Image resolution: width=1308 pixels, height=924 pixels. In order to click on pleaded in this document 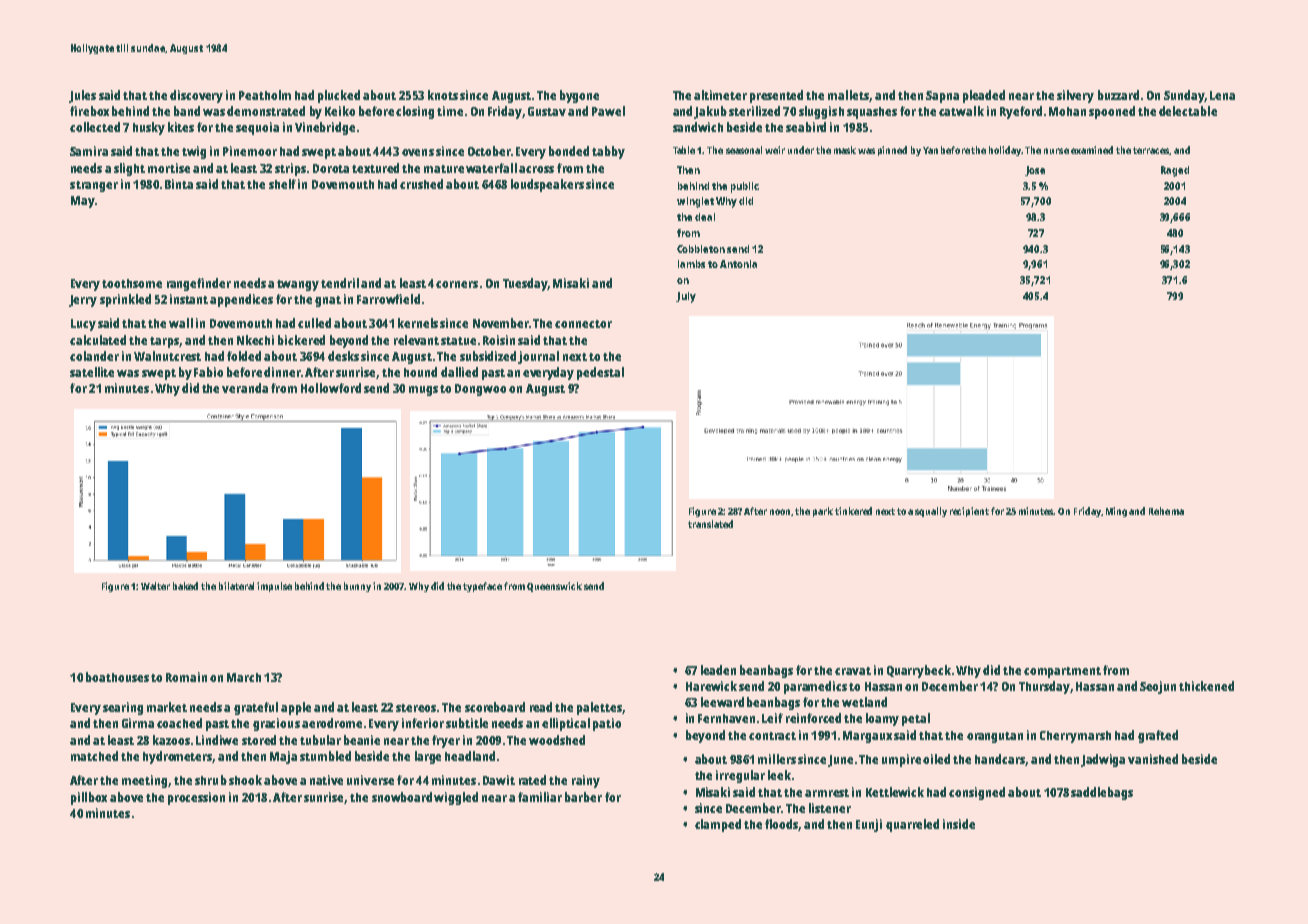, I will do `click(984, 96)`.
